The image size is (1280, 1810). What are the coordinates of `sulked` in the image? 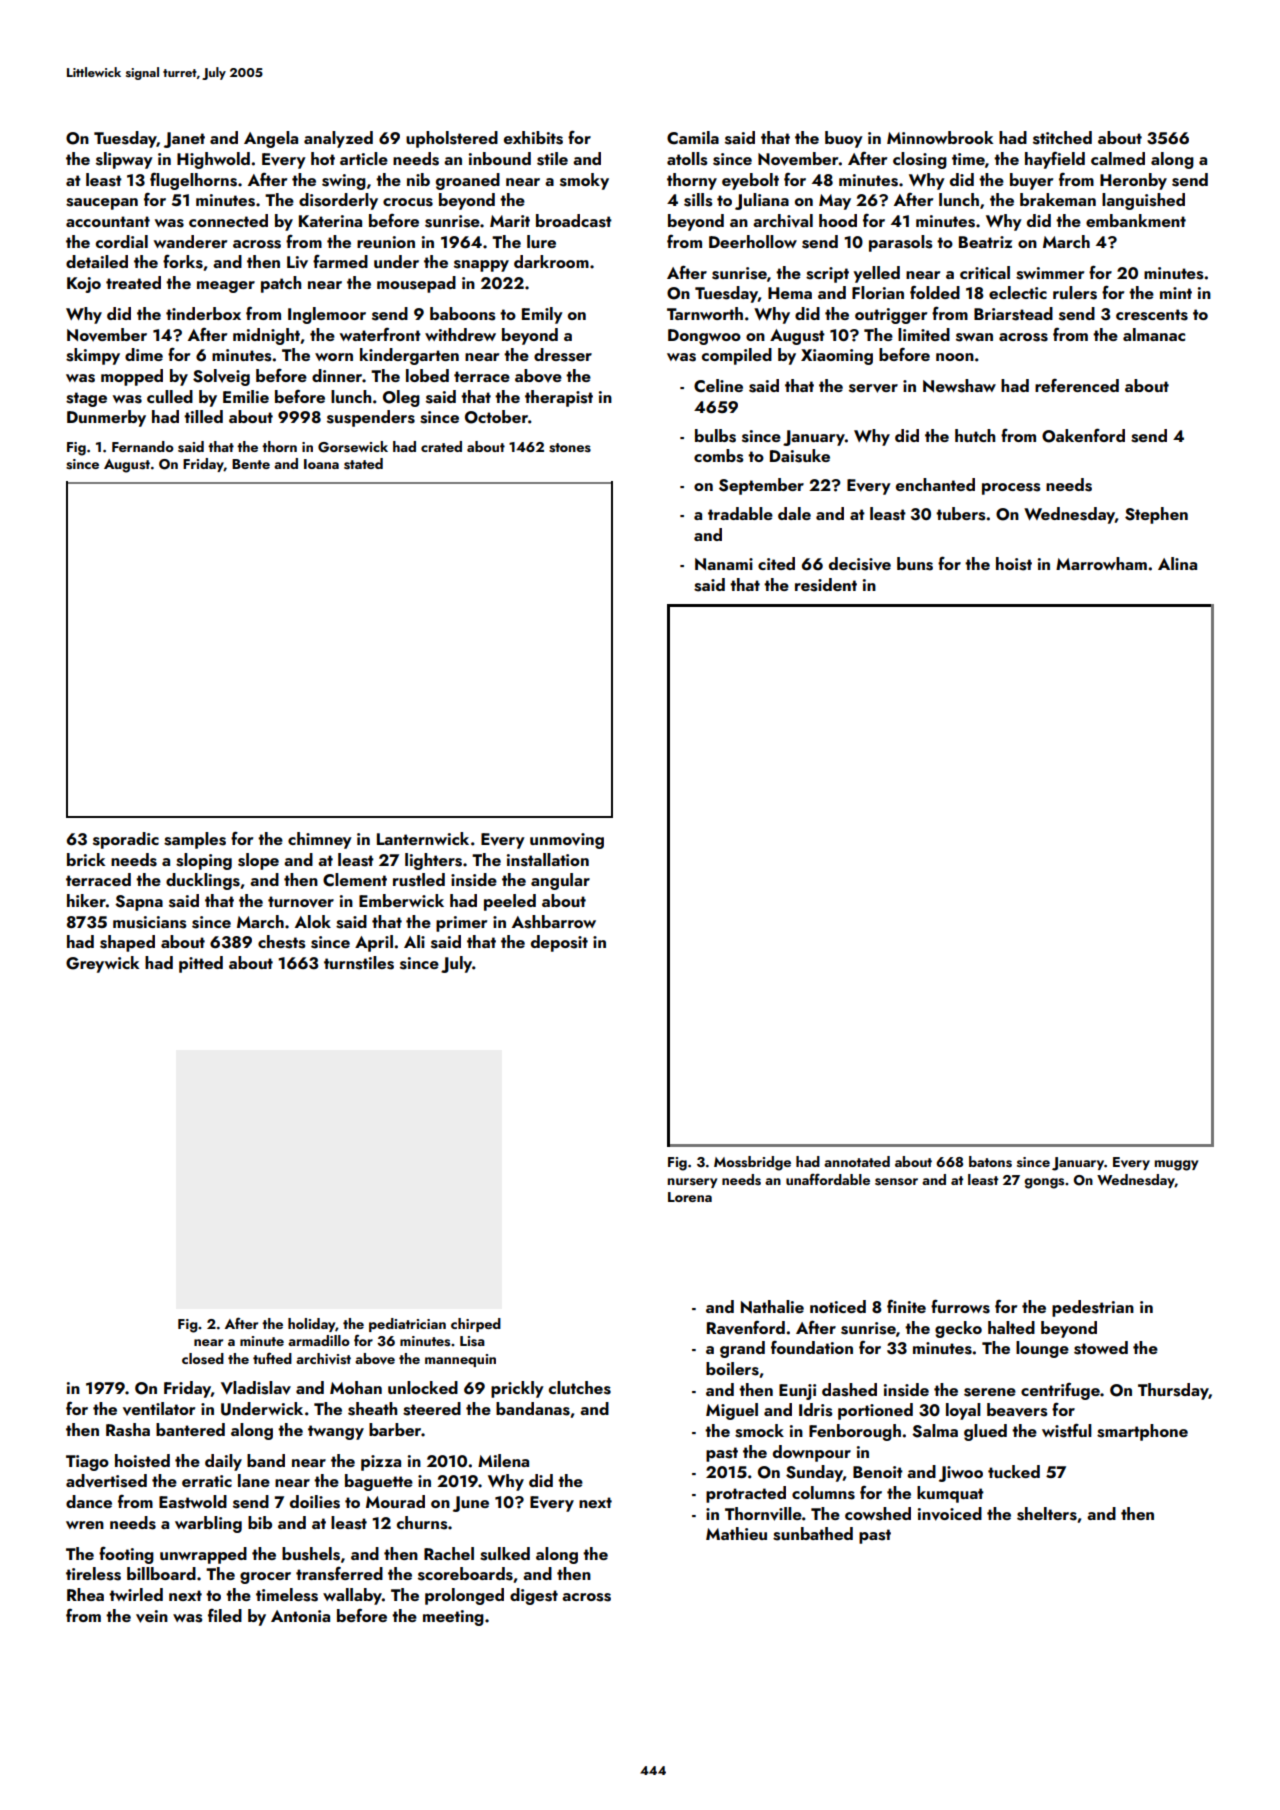 It's located at (505, 1554).
